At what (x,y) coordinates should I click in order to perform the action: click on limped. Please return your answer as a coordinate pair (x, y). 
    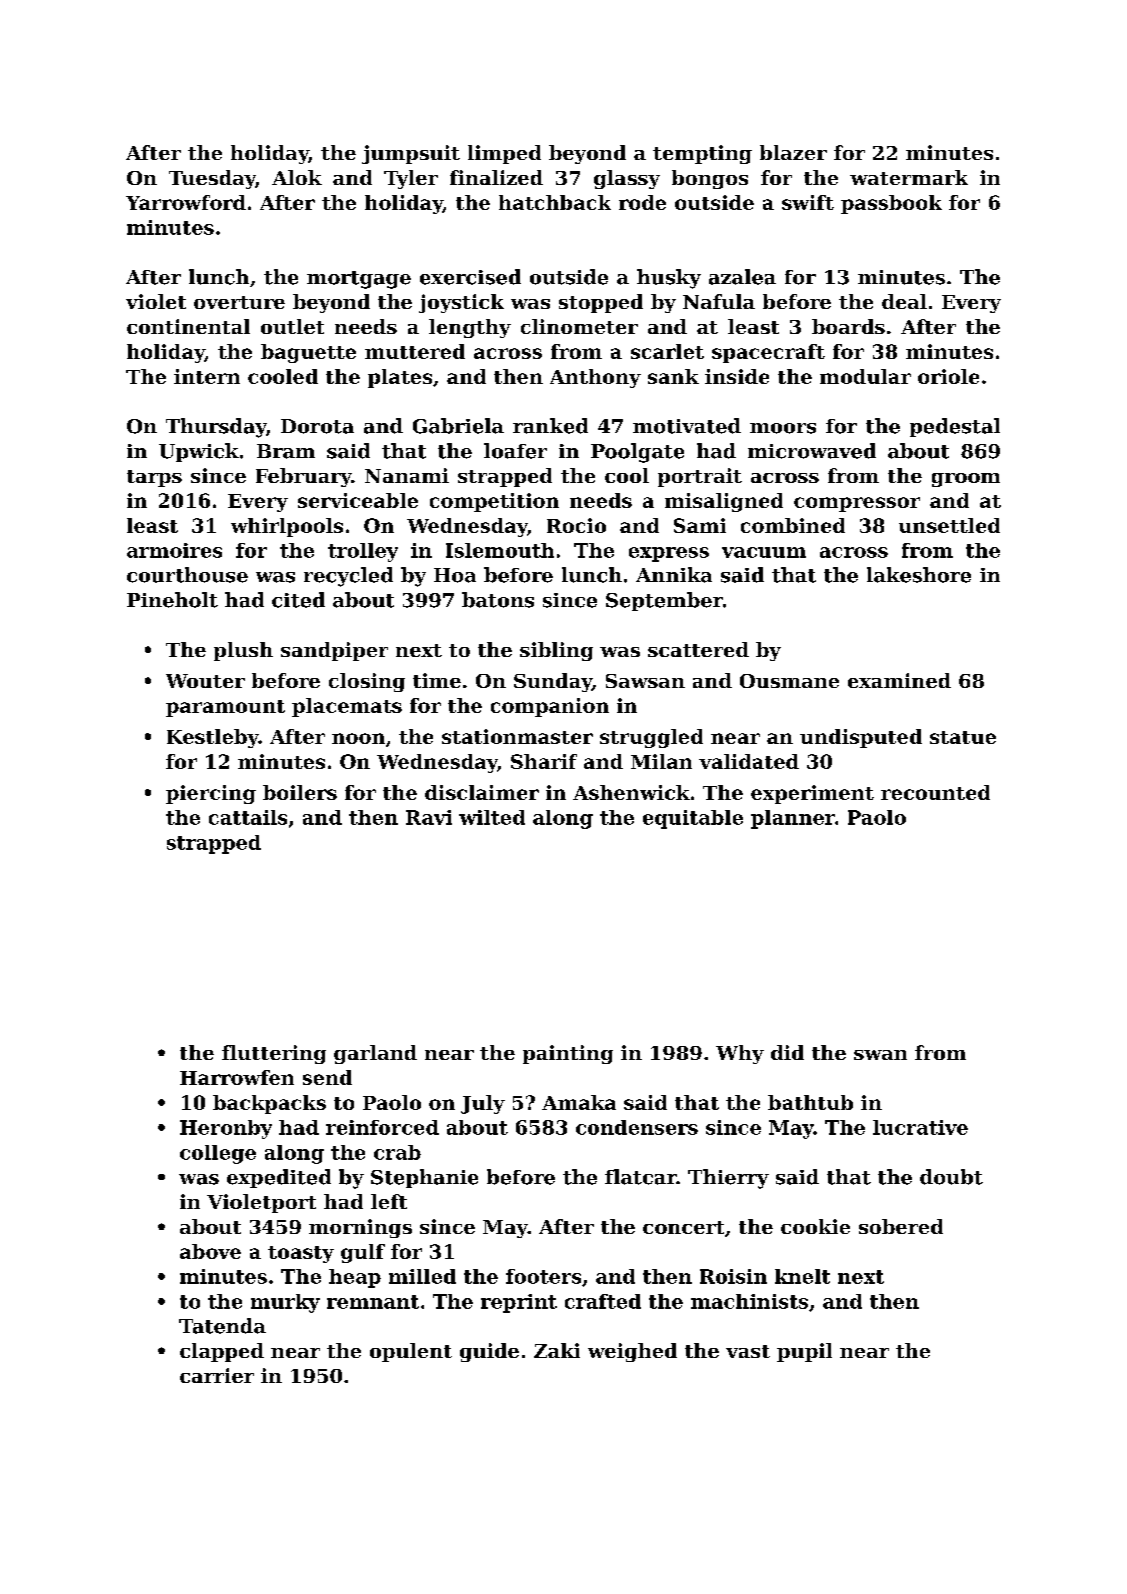
    Looking at the image, I should click on (504, 154).
